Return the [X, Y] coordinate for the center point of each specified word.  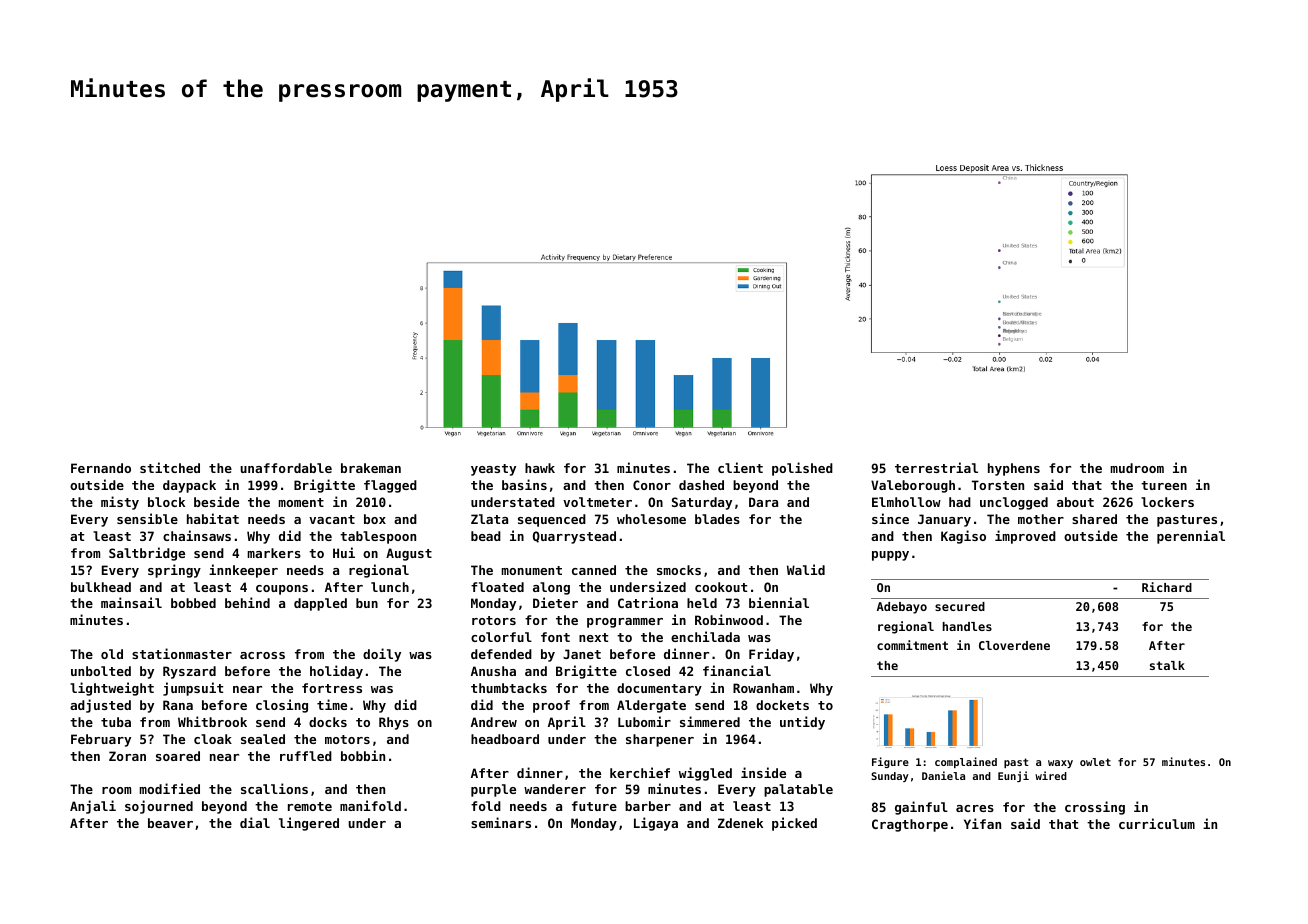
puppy [890, 556]
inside [763, 772]
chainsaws [197, 535]
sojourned [159, 807]
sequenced [552, 520]
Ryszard [189, 672]
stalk [1167, 665]
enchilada [705, 636]
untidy [802, 723]
